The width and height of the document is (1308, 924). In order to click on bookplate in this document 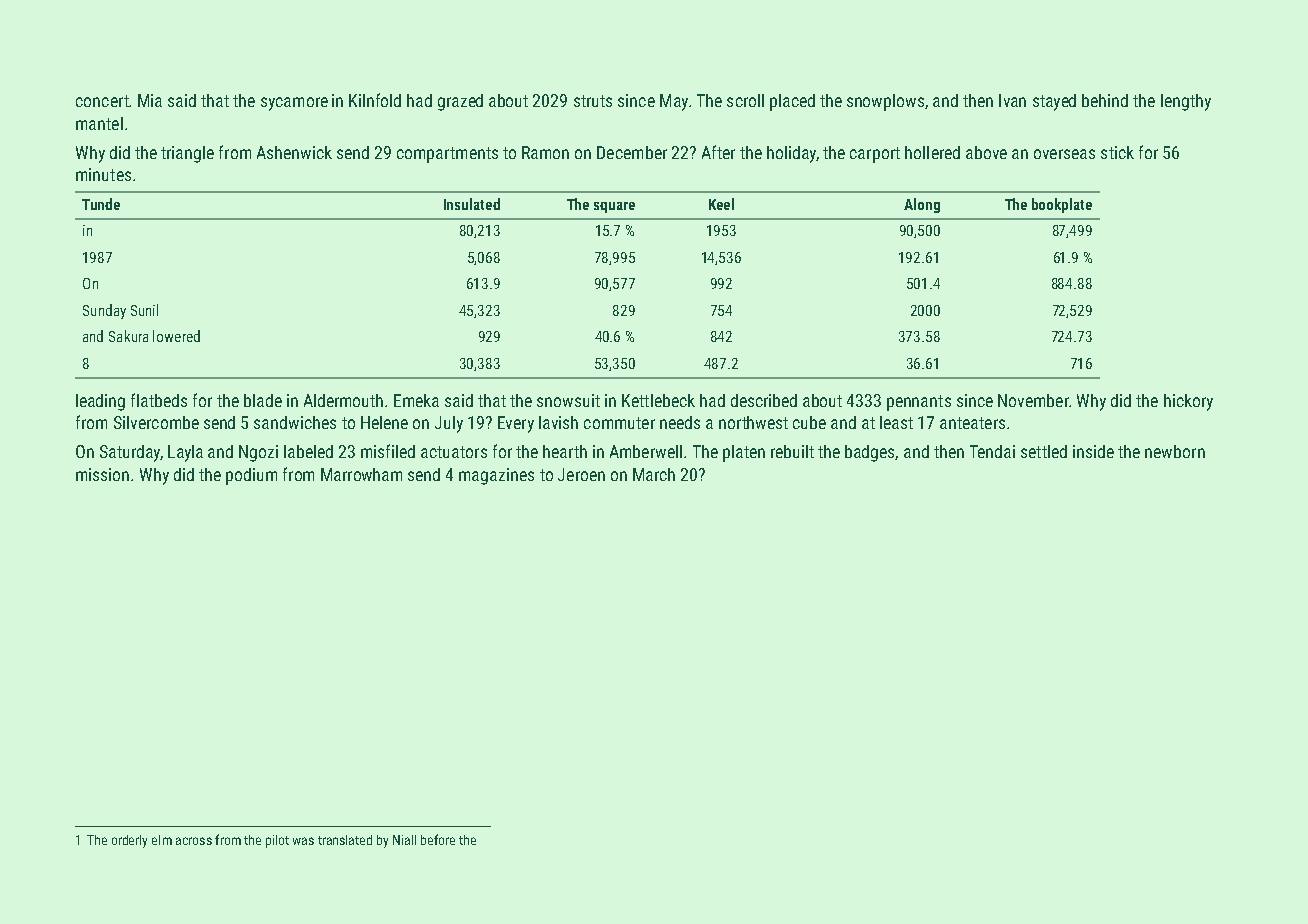, I will do `click(1062, 205)`.
